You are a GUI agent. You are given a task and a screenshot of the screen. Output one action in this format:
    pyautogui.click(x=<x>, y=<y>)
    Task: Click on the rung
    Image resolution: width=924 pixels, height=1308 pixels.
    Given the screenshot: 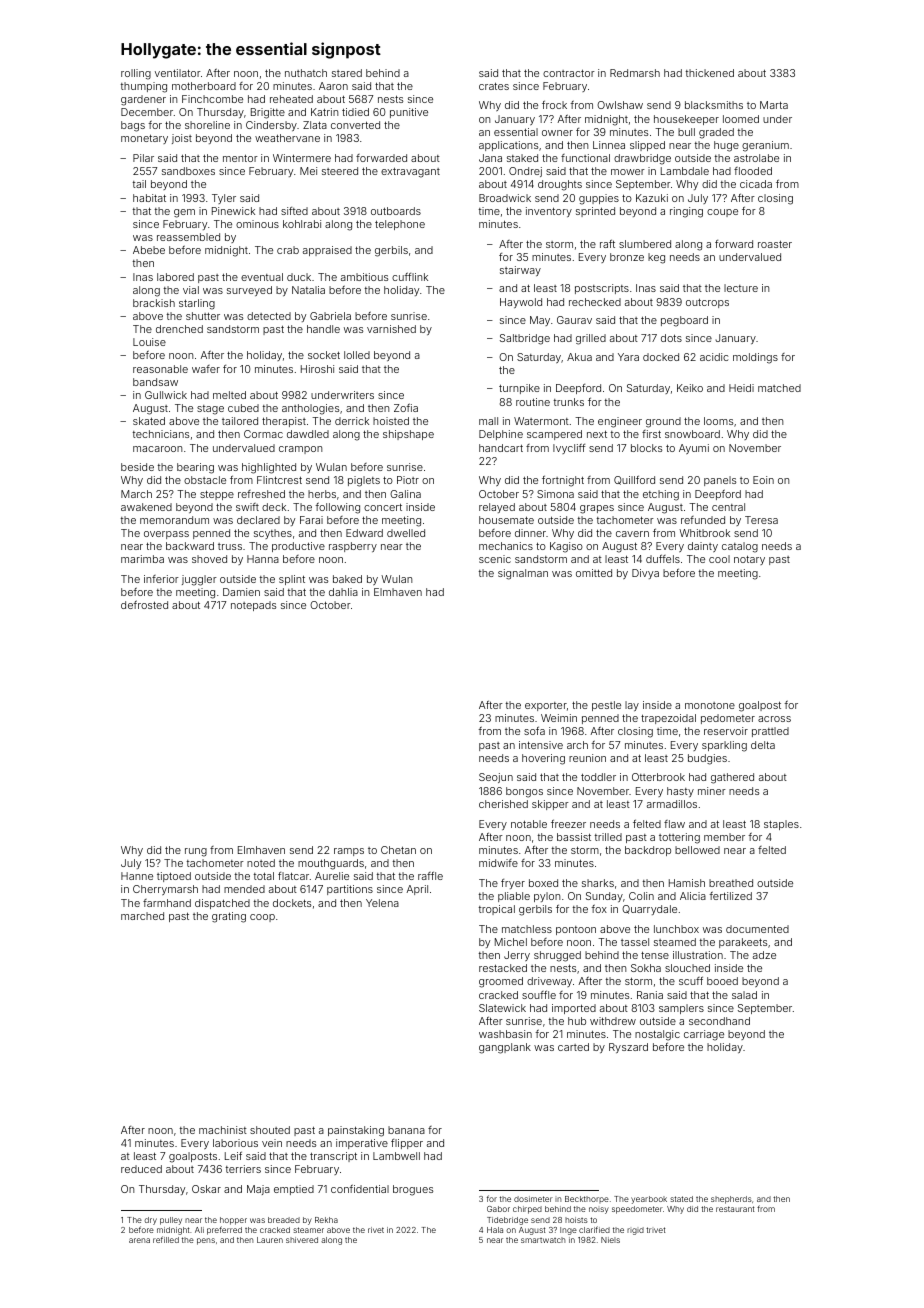 What is the action you would take?
    pyautogui.click(x=196, y=852)
